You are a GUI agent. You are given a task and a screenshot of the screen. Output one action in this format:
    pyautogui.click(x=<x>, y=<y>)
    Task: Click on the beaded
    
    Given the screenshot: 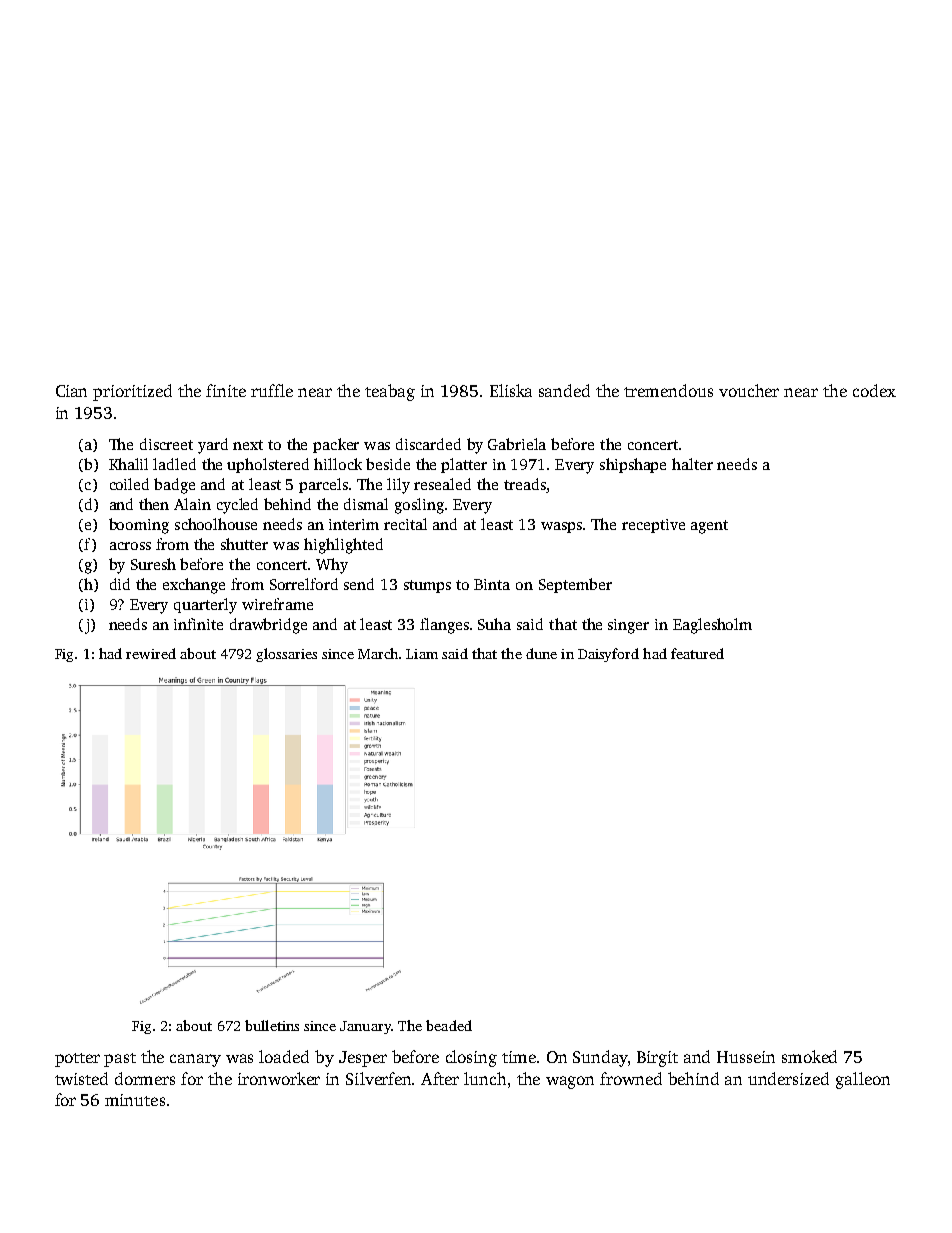 What is the action you would take?
    pyautogui.click(x=449, y=1025)
